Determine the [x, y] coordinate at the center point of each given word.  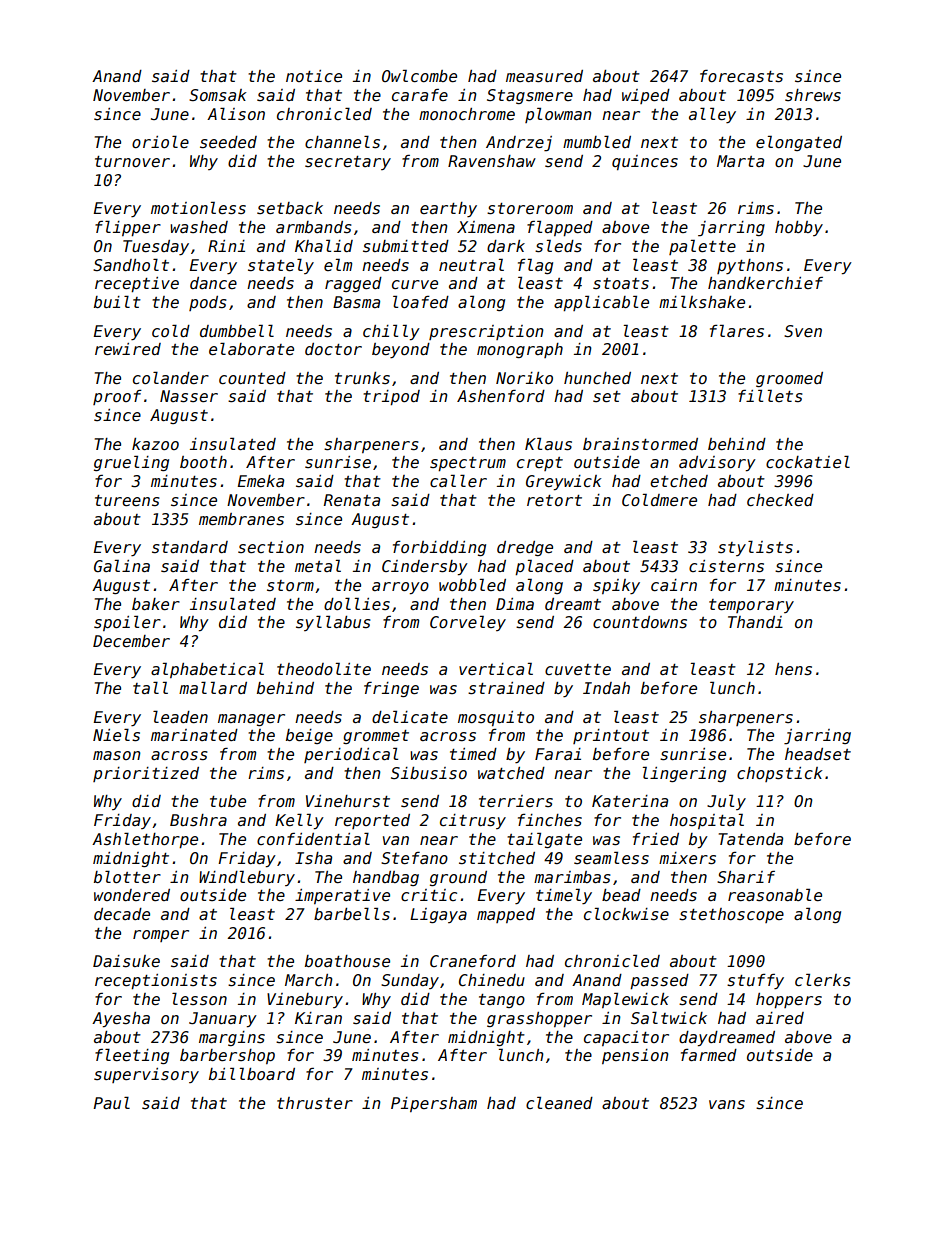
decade [122, 914]
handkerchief [765, 283]
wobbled [472, 584]
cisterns [726, 566]
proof [117, 397]
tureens [127, 501]
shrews [813, 95]
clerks [823, 980]
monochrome [467, 114]
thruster [315, 1103]
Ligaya [438, 915]
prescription [486, 332]
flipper [128, 228]
